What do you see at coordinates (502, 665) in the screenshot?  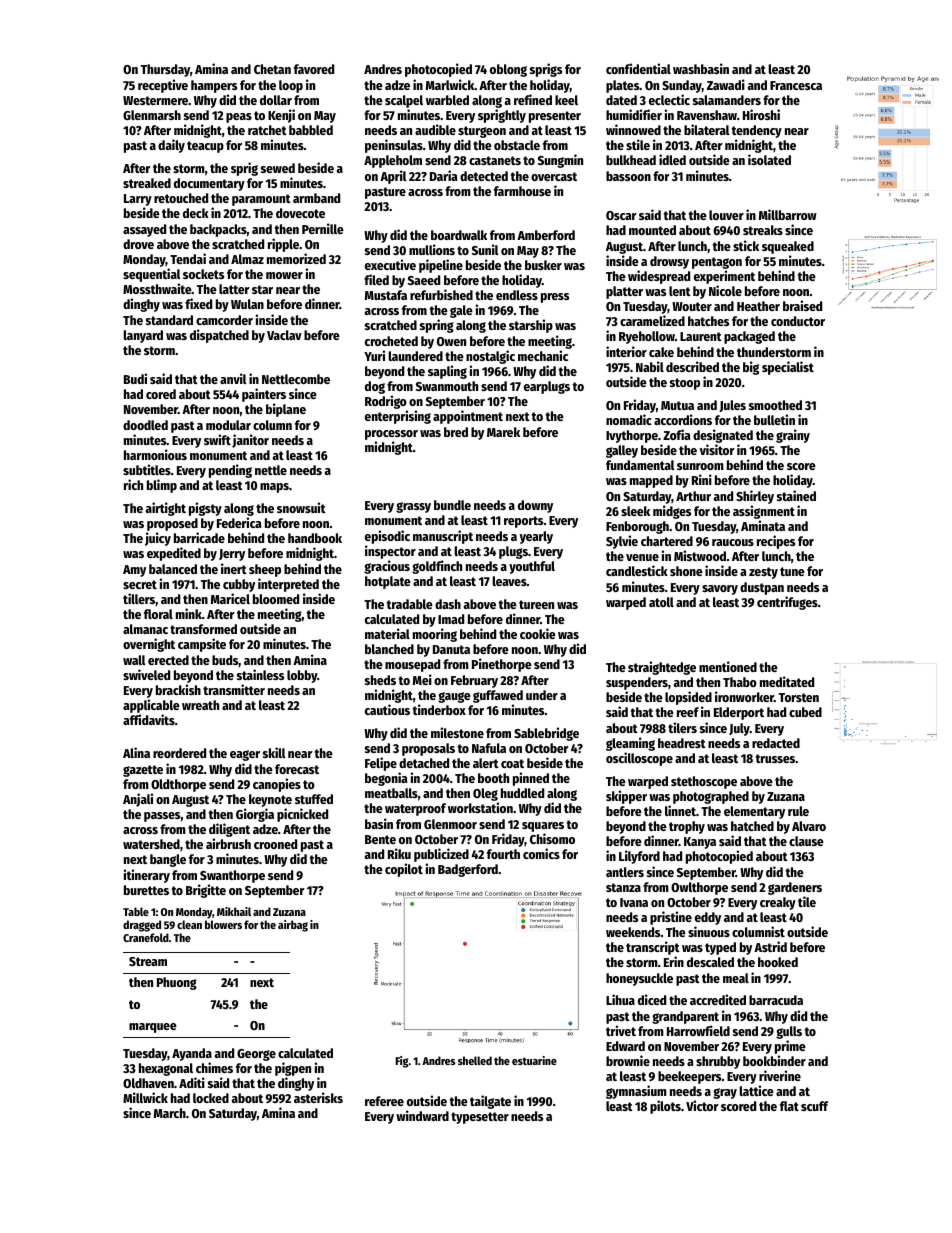 I see `Pinethorpe` at bounding box center [502, 665].
